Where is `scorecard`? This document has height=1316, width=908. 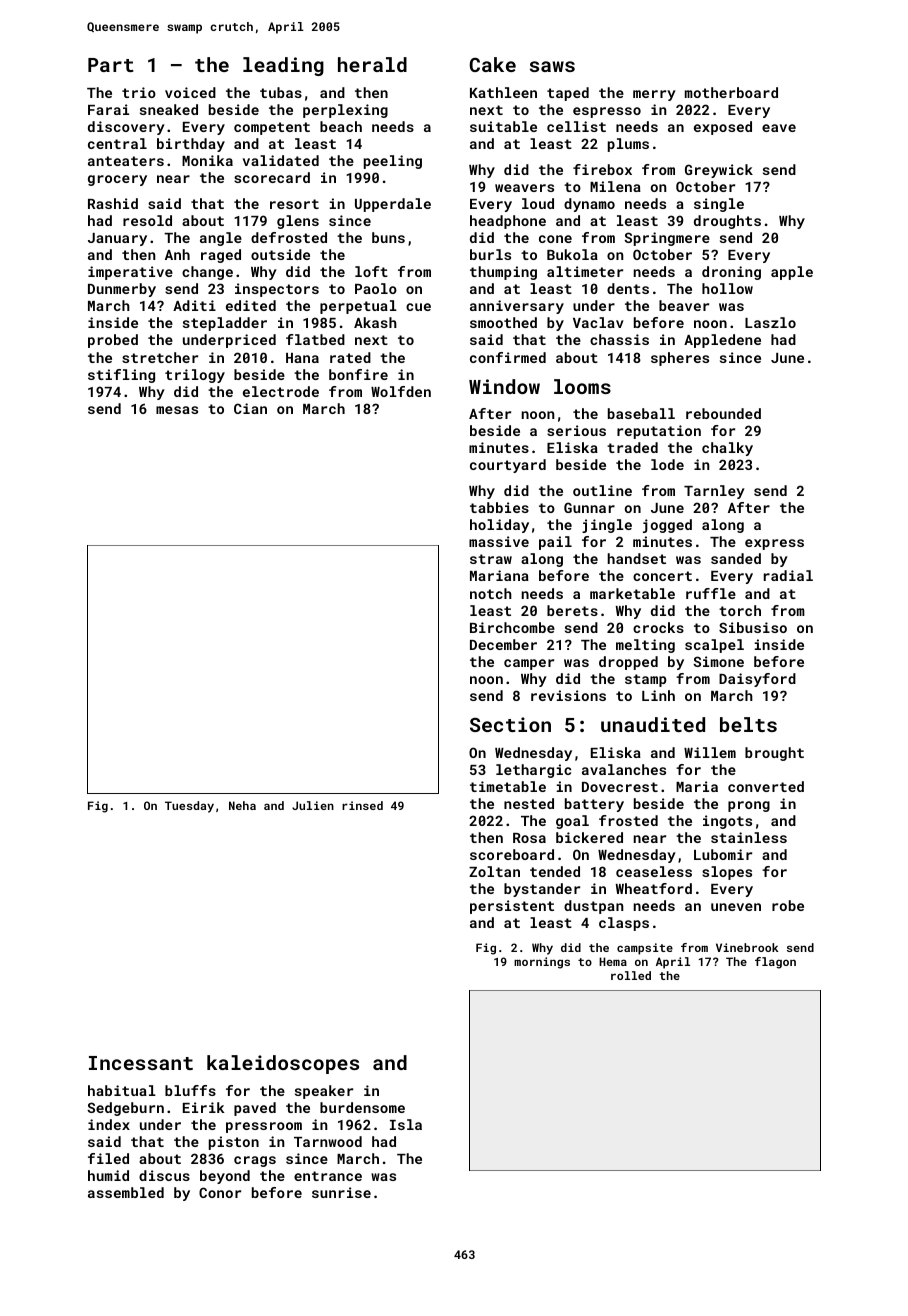
scorecard is located at coordinates (272, 177).
